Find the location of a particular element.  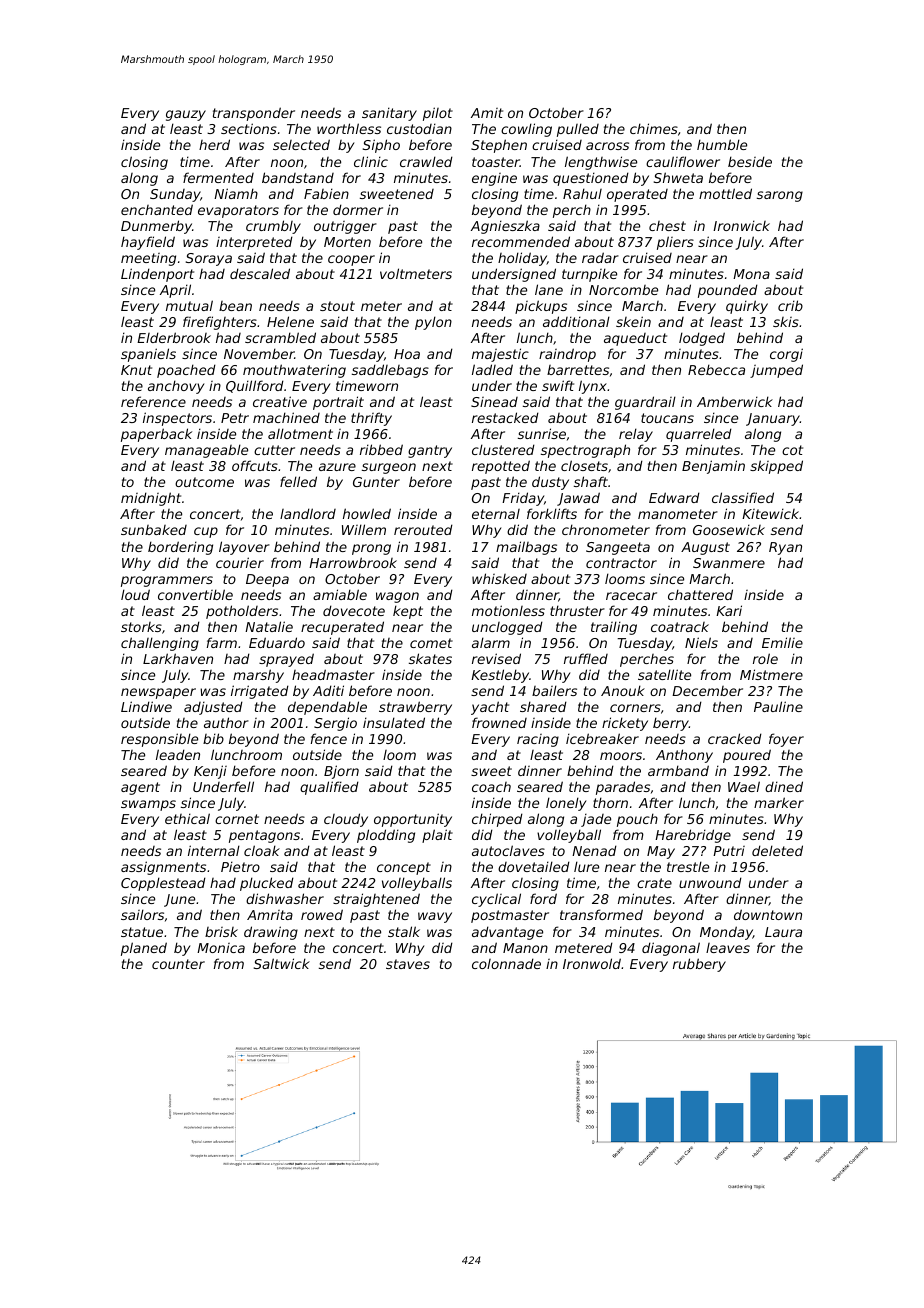

sarong is located at coordinates (780, 196).
